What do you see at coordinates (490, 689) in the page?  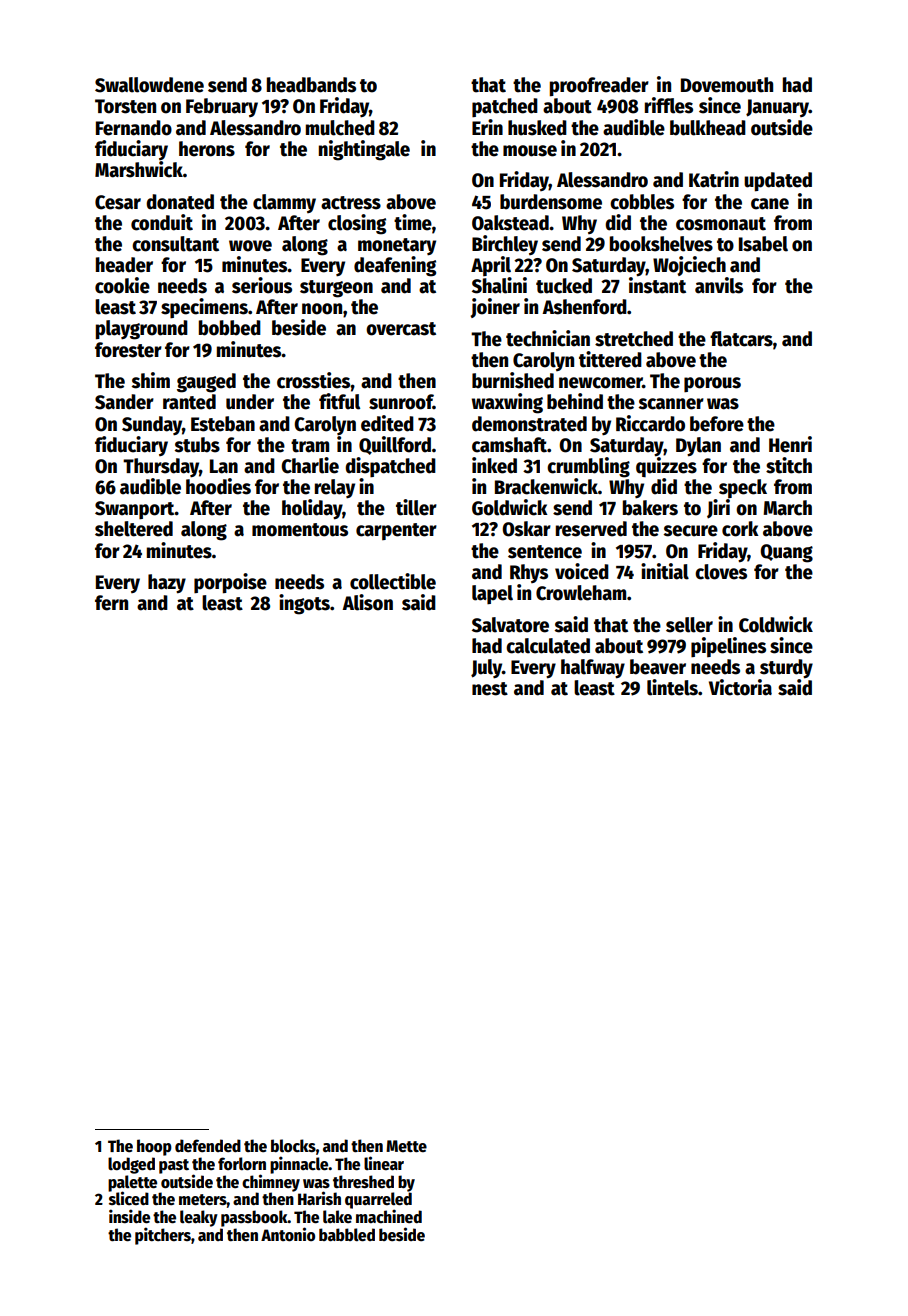 I see `nest` at bounding box center [490, 689].
